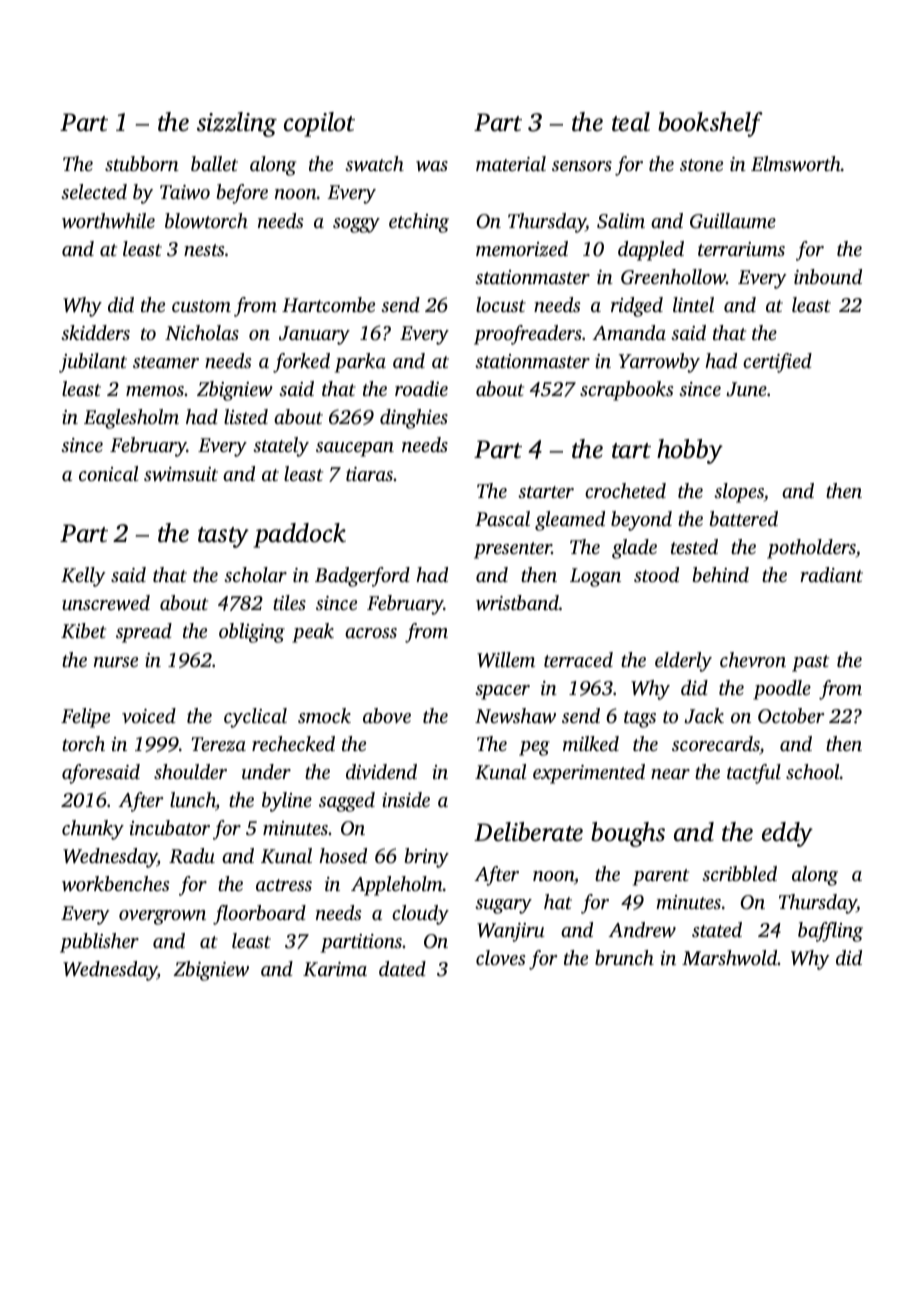 The image size is (924, 1311). What do you see at coordinates (673, 277) in the document?
I see `Greenhollow` at bounding box center [673, 277].
